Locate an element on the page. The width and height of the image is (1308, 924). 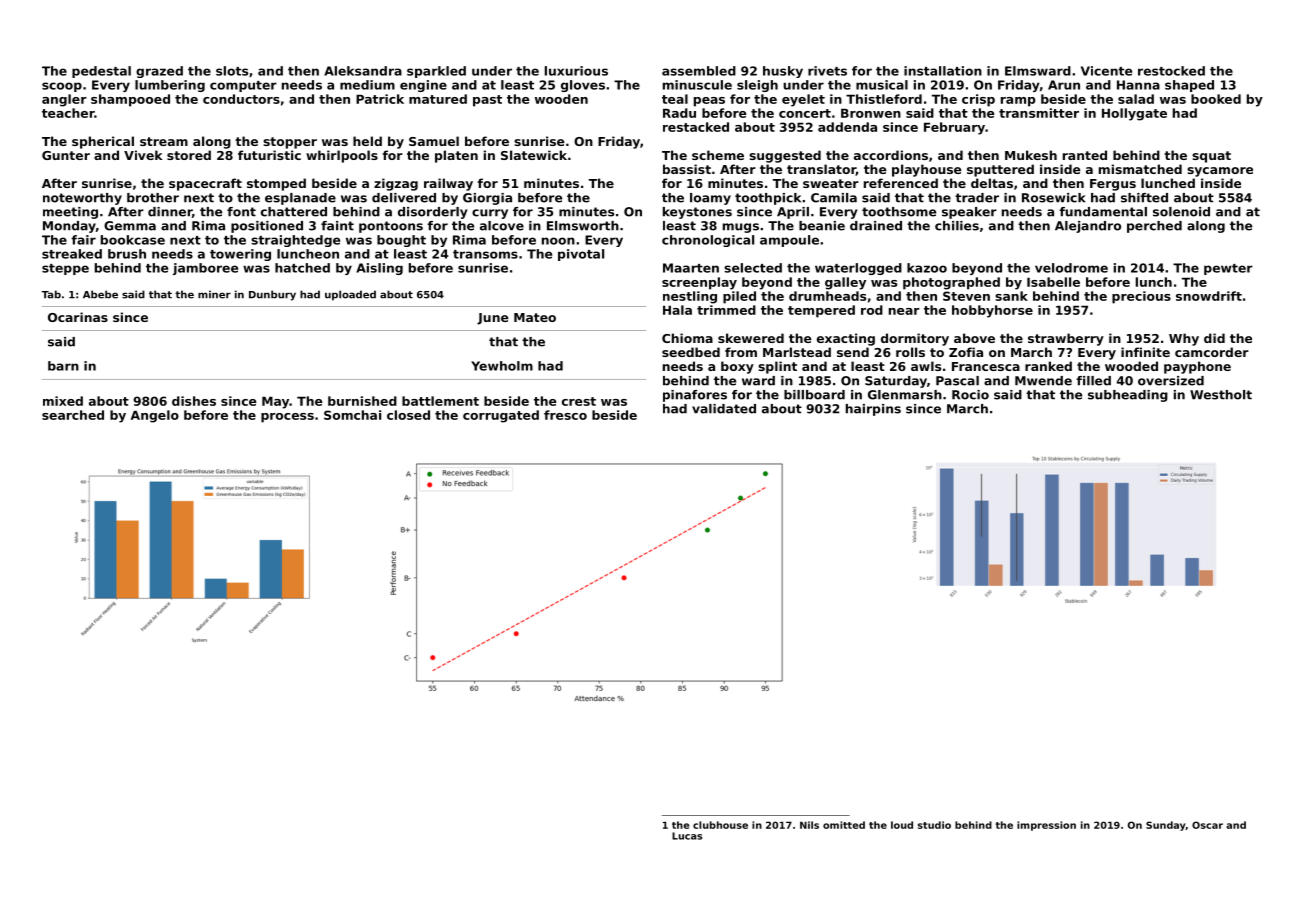
Lucas is located at coordinates (687, 836).
